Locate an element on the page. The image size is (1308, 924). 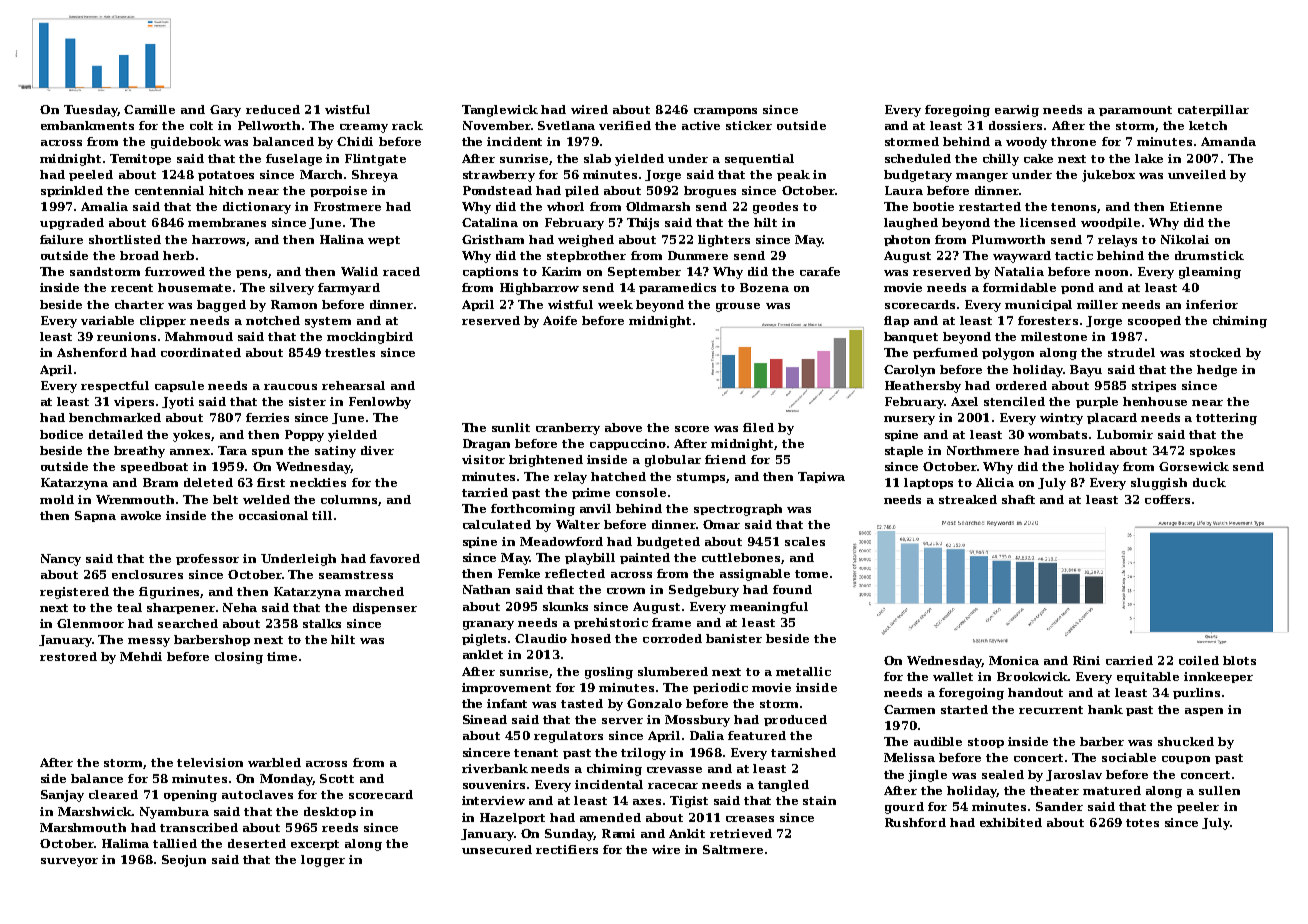
Scott is located at coordinates (337, 778).
